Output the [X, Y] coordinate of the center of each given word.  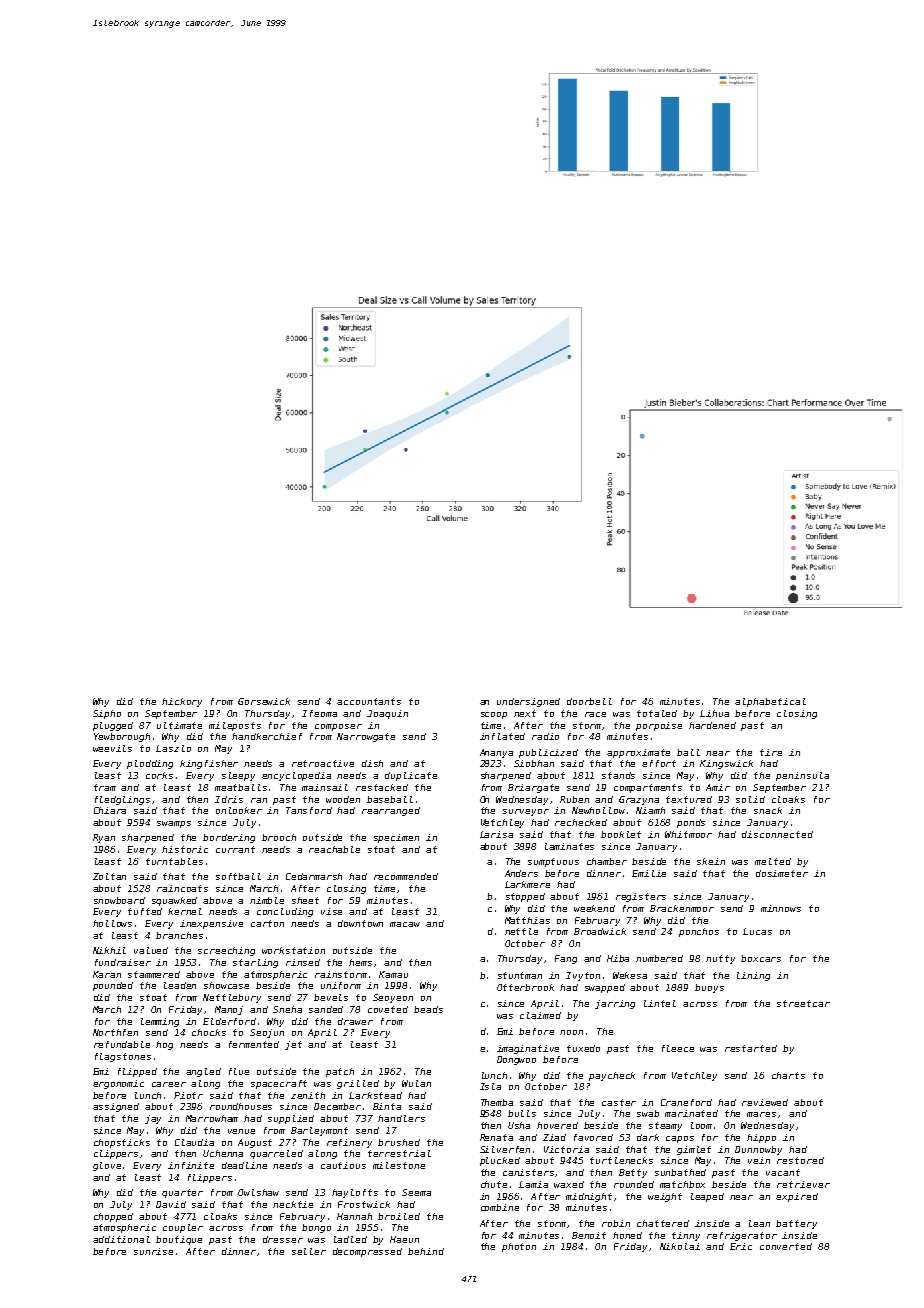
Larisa [496, 834]
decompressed [367, 1252]
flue [239, 1071]
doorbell [589, 701]
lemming [160, 1022]
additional [121, 1239]
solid [750, 799]
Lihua [714, 713]
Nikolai [680, 1246]
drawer [355, 1021]
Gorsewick [264, 701]
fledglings [122, 800]
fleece [678, 1048]
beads [428, 1009]
